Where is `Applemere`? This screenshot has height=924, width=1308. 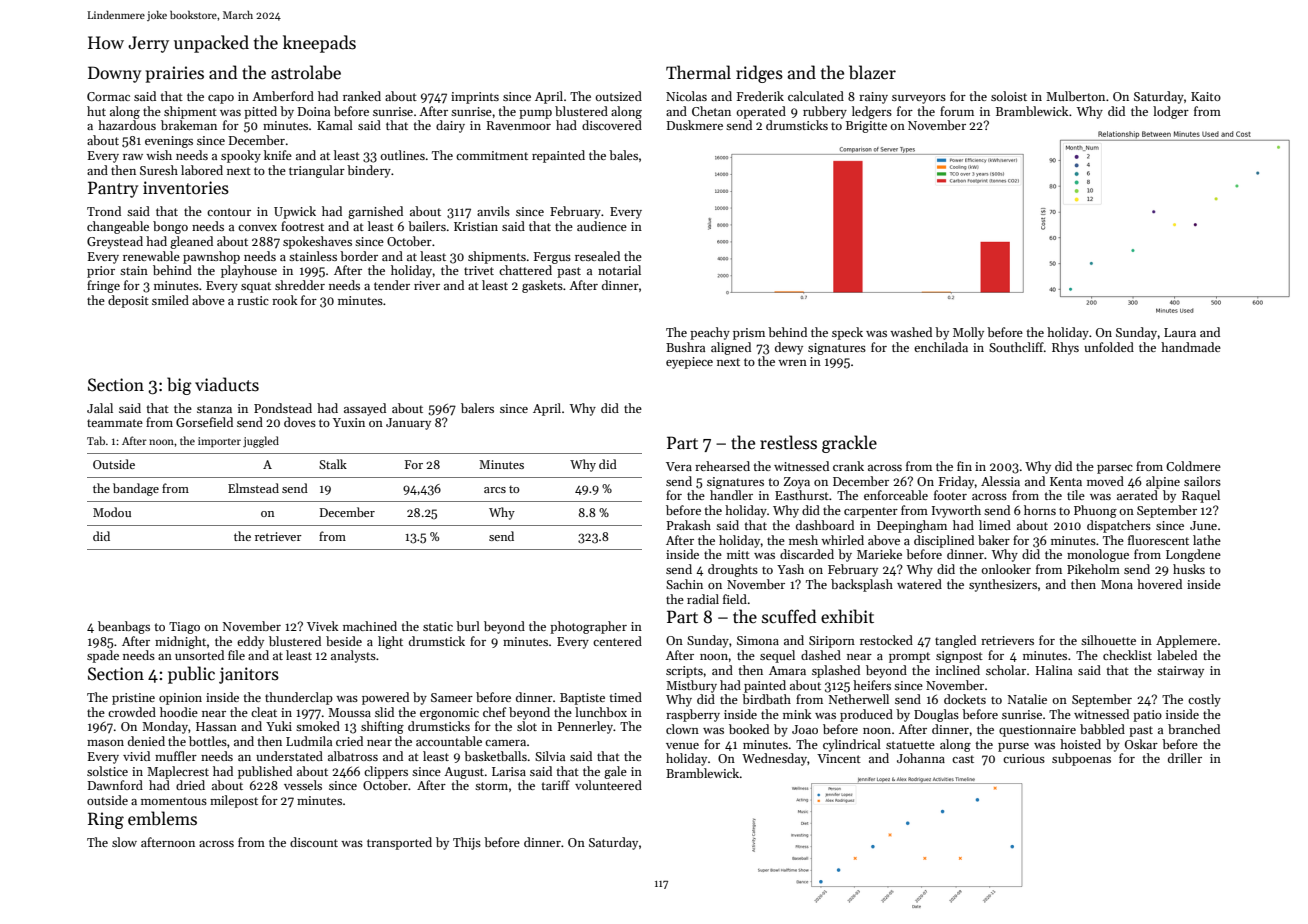
Applemere is located at coordinates (1186, 641).
